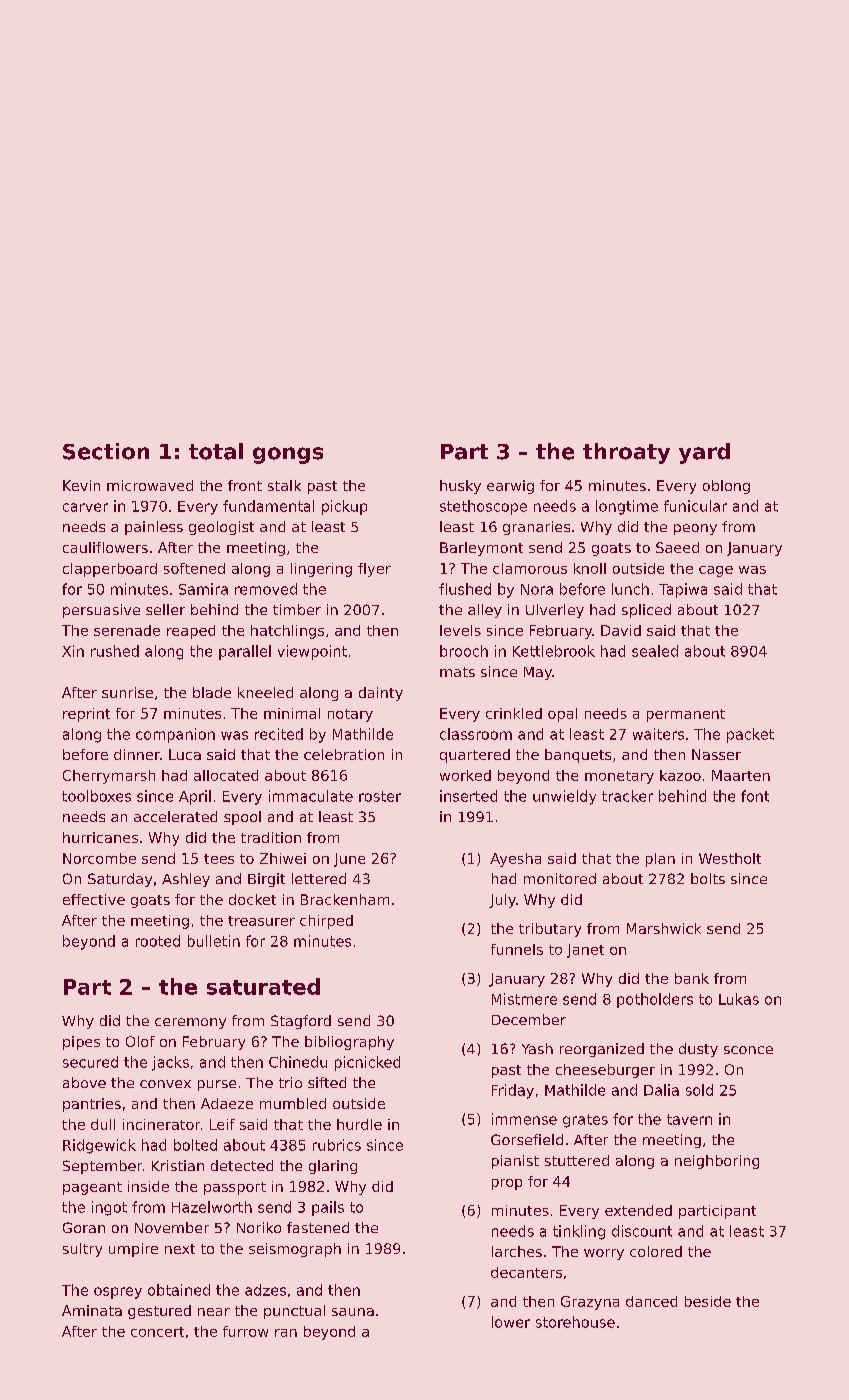  I want to click on oblong, so click(726, 487).
